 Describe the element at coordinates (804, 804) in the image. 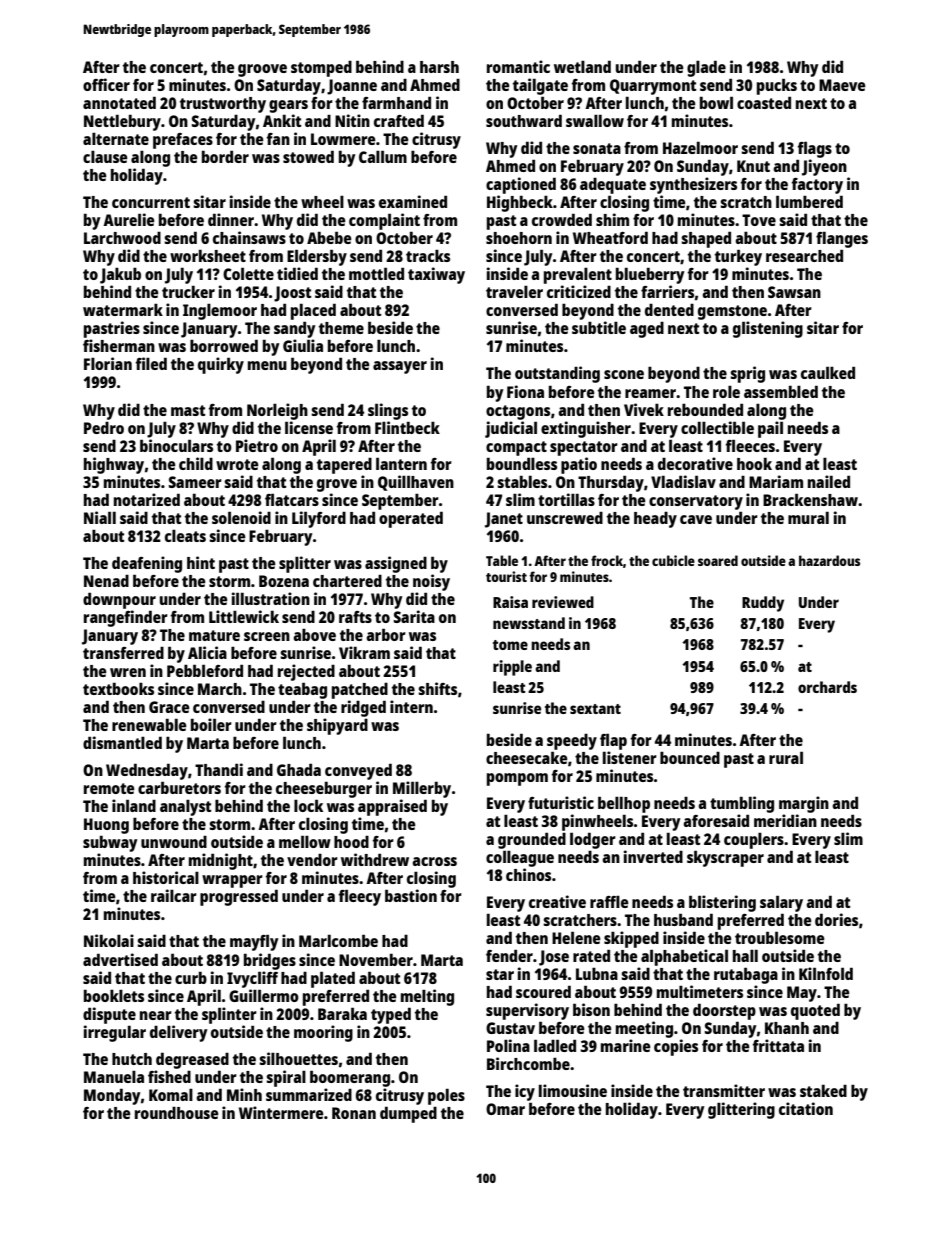

I see `margin` at that location.
